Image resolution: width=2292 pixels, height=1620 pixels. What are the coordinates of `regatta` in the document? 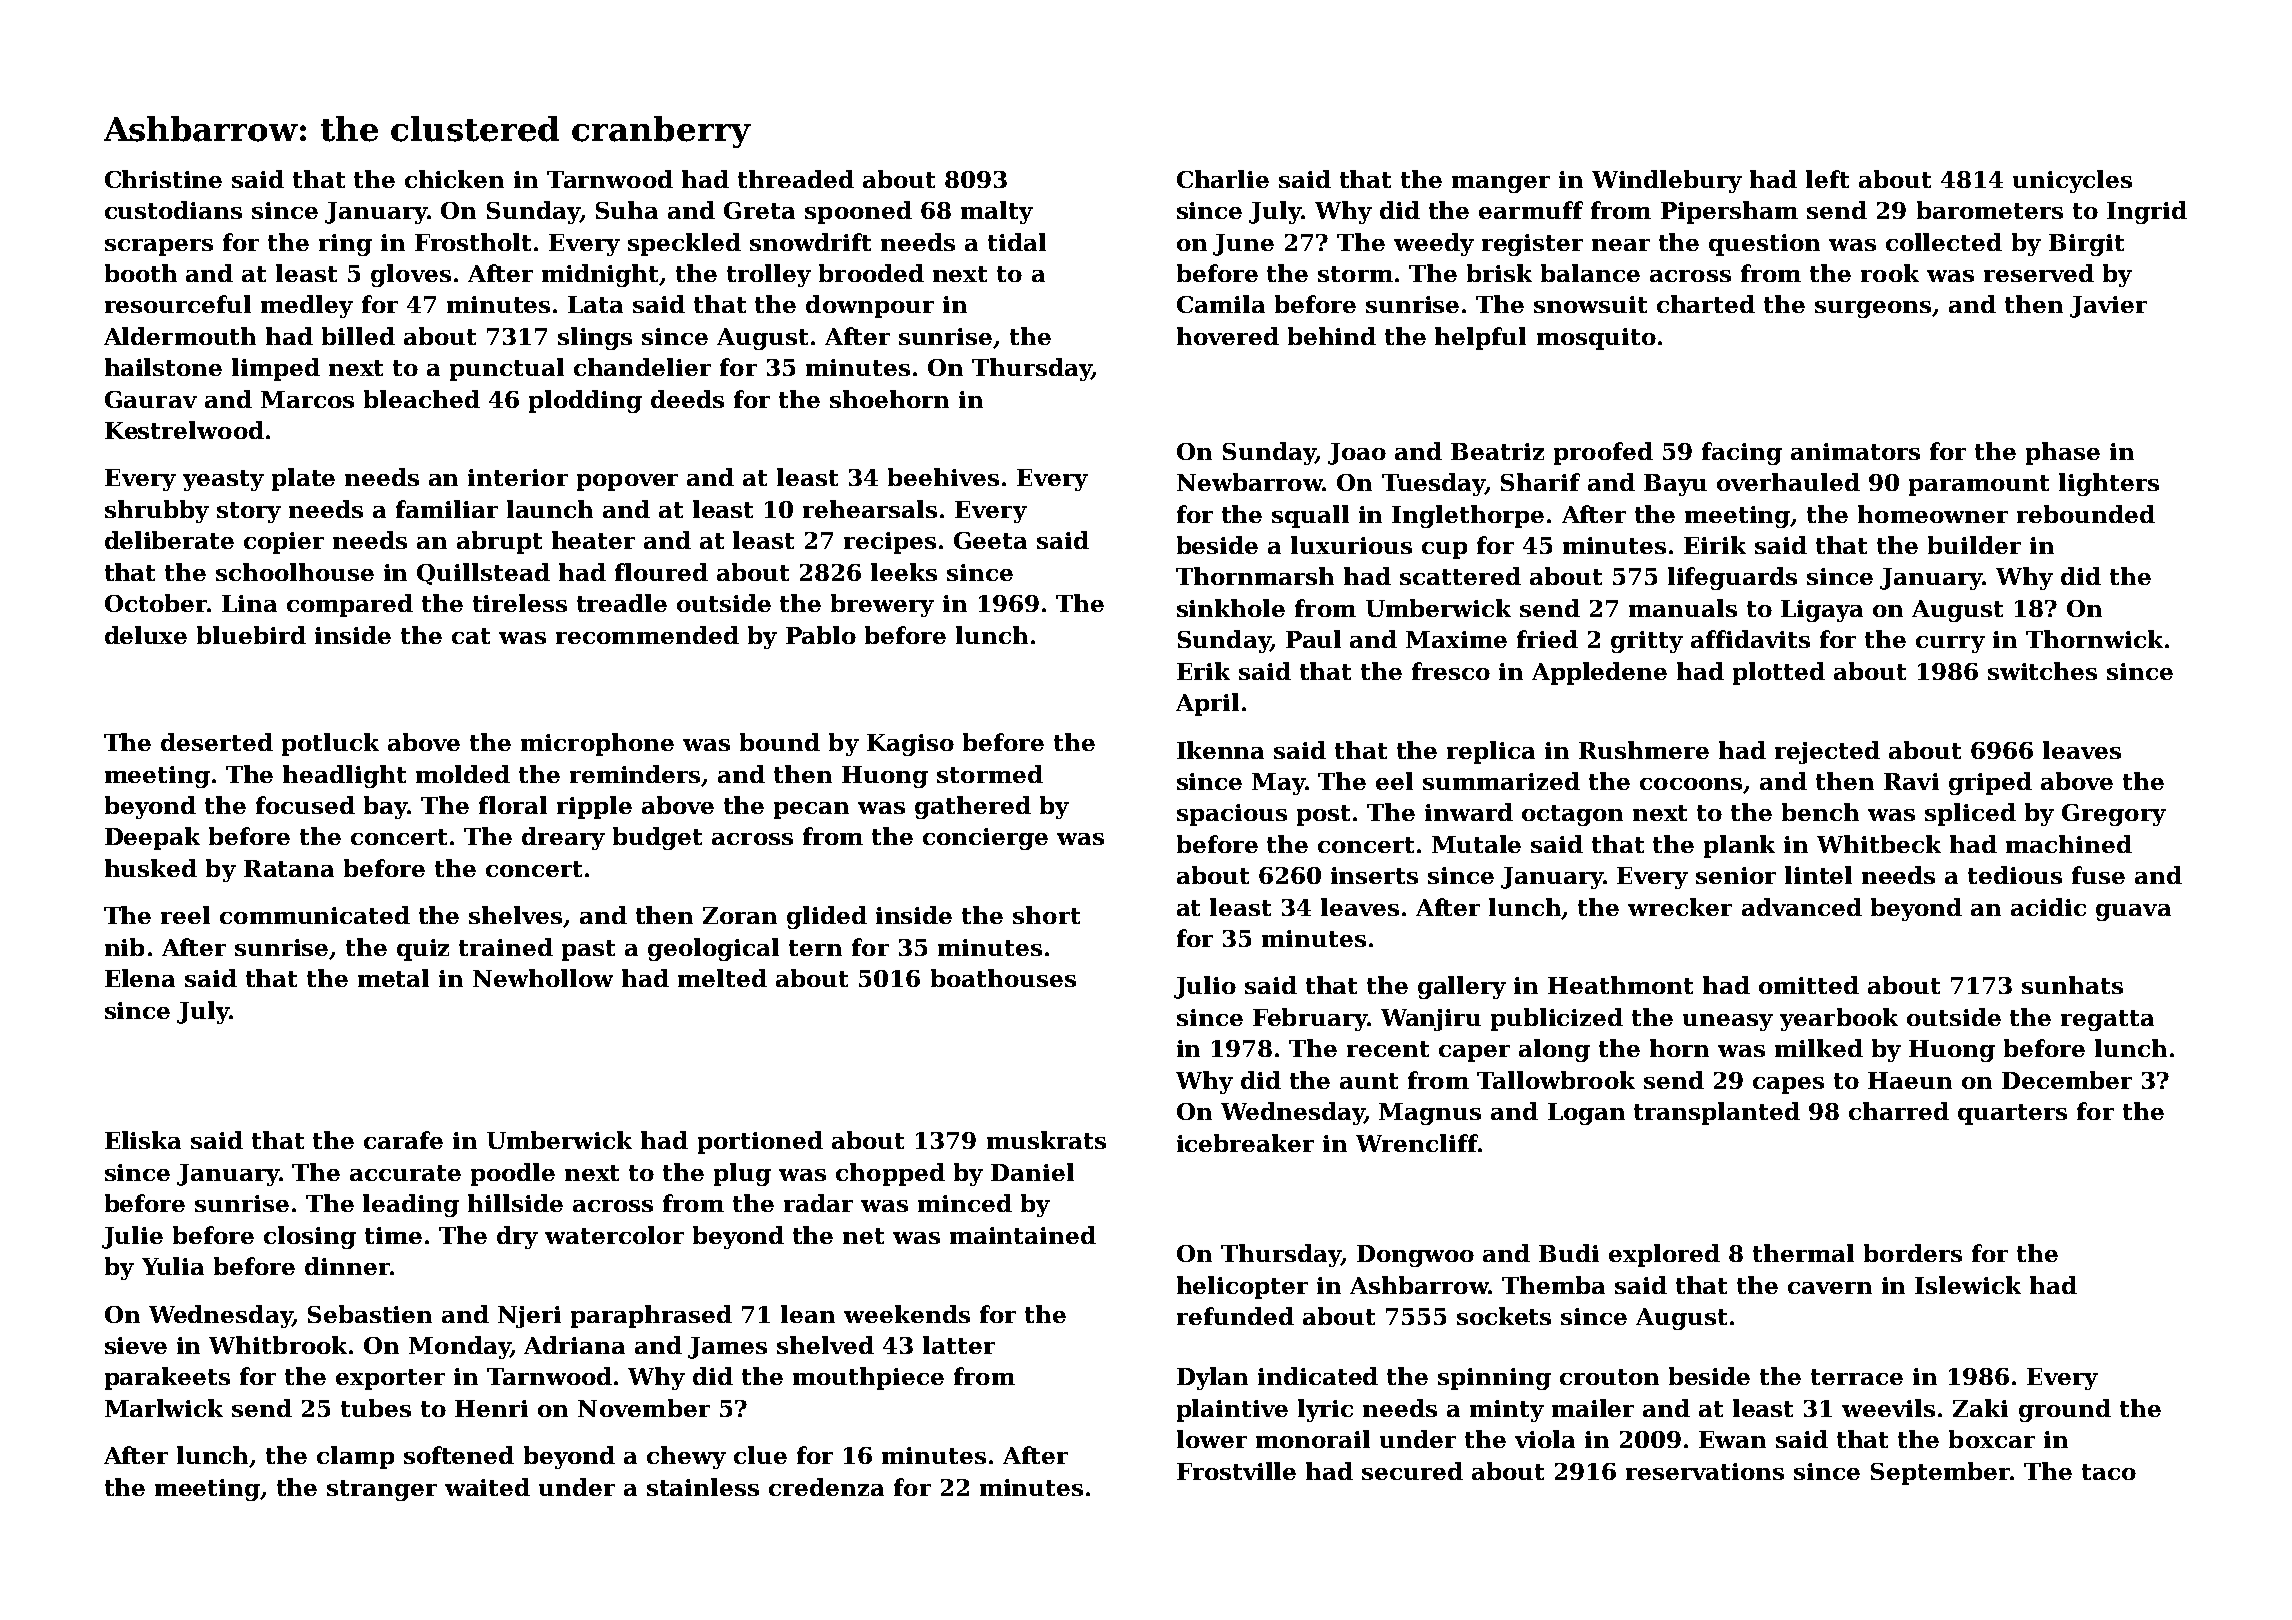 It's located at (2107, 1020).
